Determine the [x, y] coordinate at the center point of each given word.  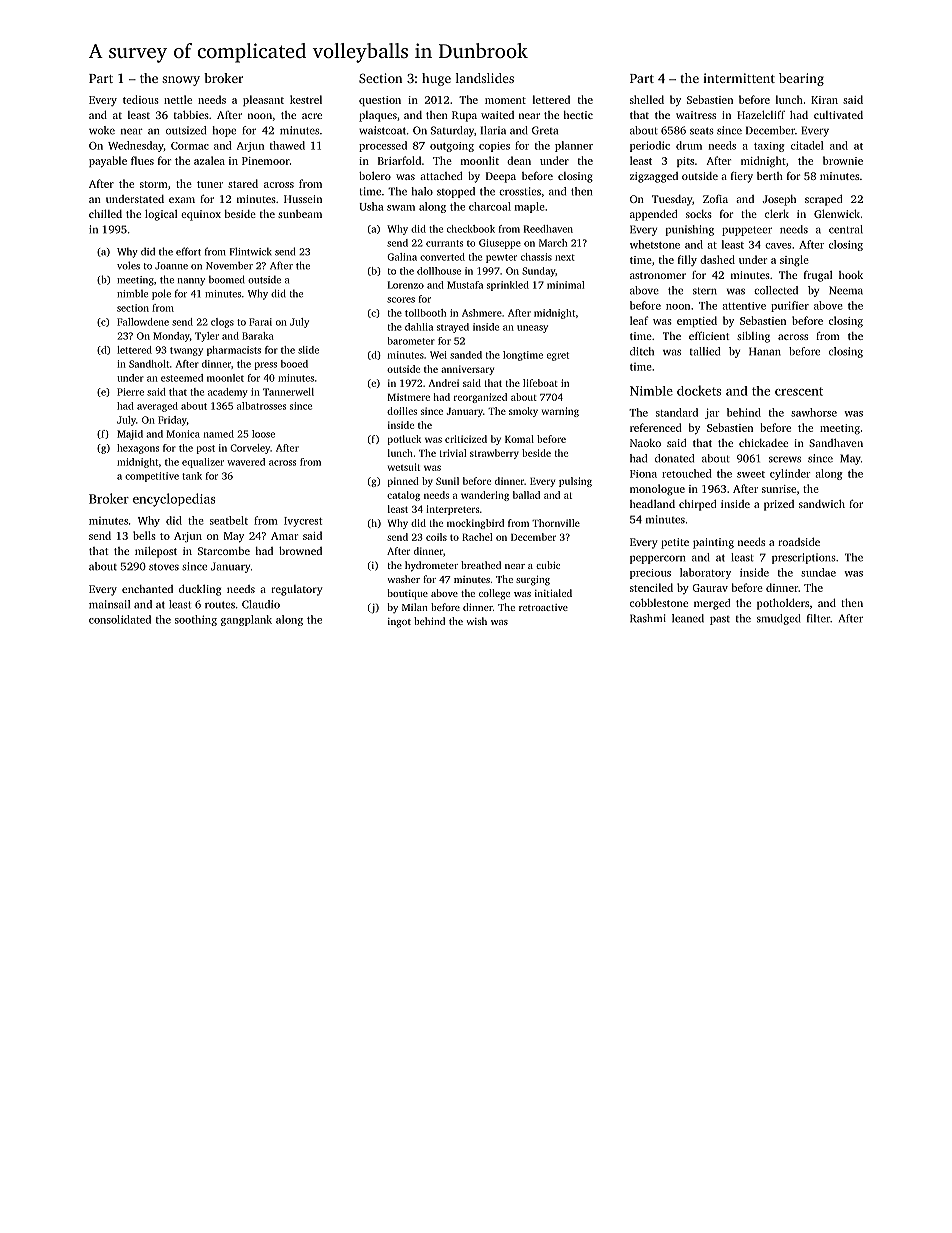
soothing [196, 620]
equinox [201, 215]
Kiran [824, 100]
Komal [519, 439]
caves [778, 246]
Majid [130, 435]
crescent [799, 391]
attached [441, 176]
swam [401, 208]
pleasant [263, 100]
